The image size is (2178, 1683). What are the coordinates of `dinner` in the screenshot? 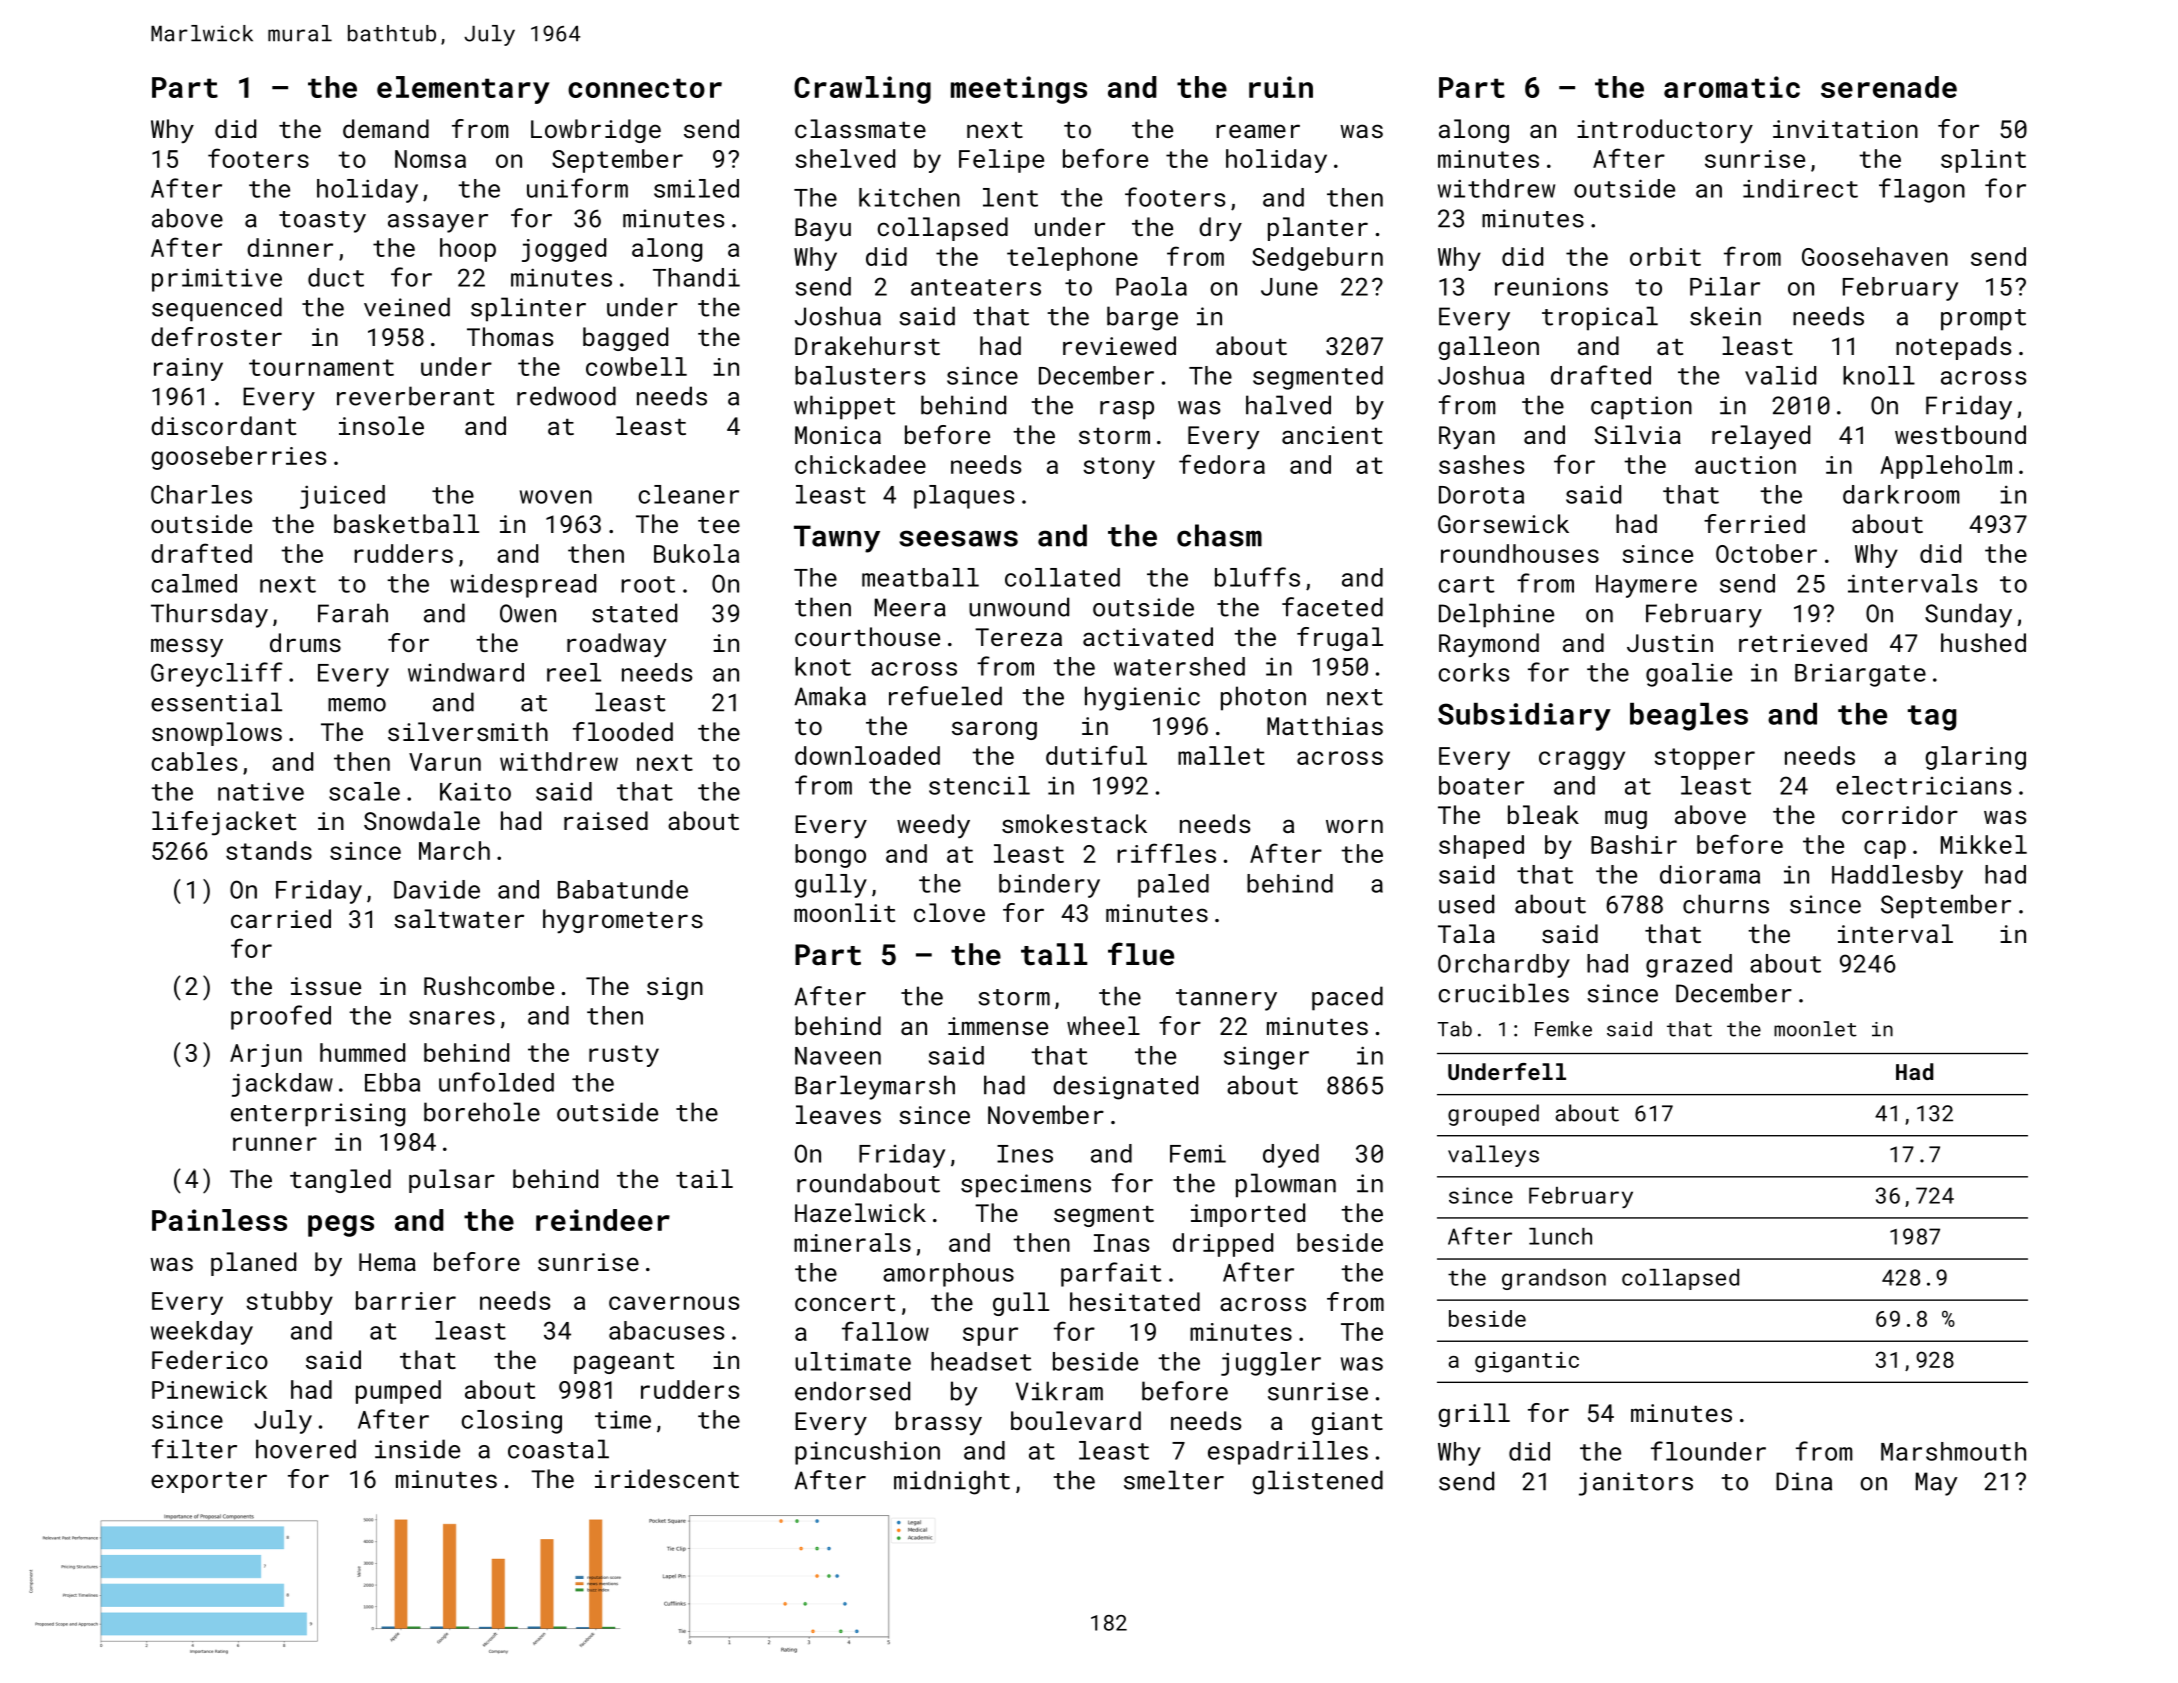 It's located at (290, 247).
